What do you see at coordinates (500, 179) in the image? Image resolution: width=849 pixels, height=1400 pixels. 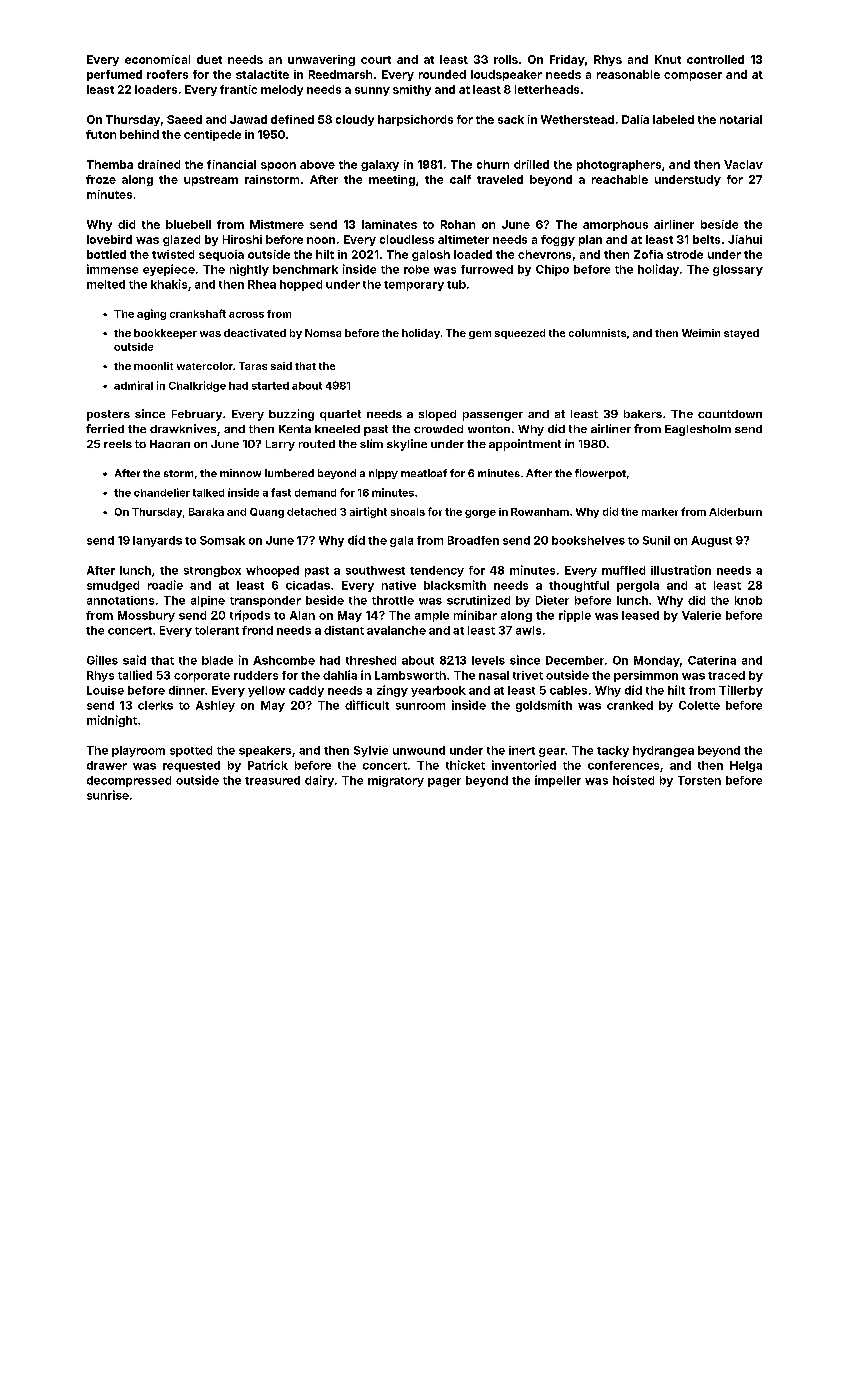 I see `traveled` at bounding box center [500, 179].
